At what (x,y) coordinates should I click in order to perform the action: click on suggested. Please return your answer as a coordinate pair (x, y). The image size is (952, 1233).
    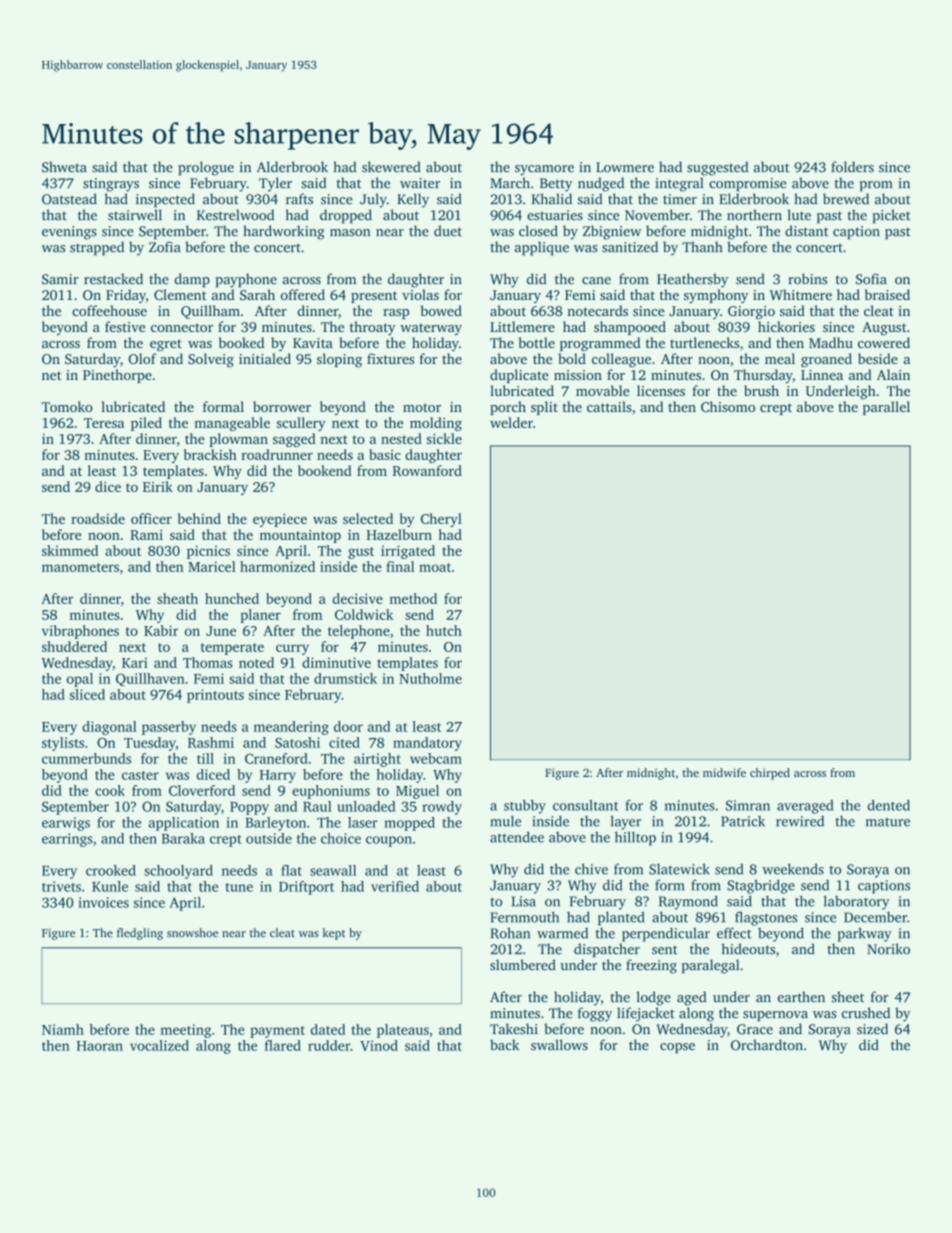
    Looking at the image, I should click on (717, 168).
